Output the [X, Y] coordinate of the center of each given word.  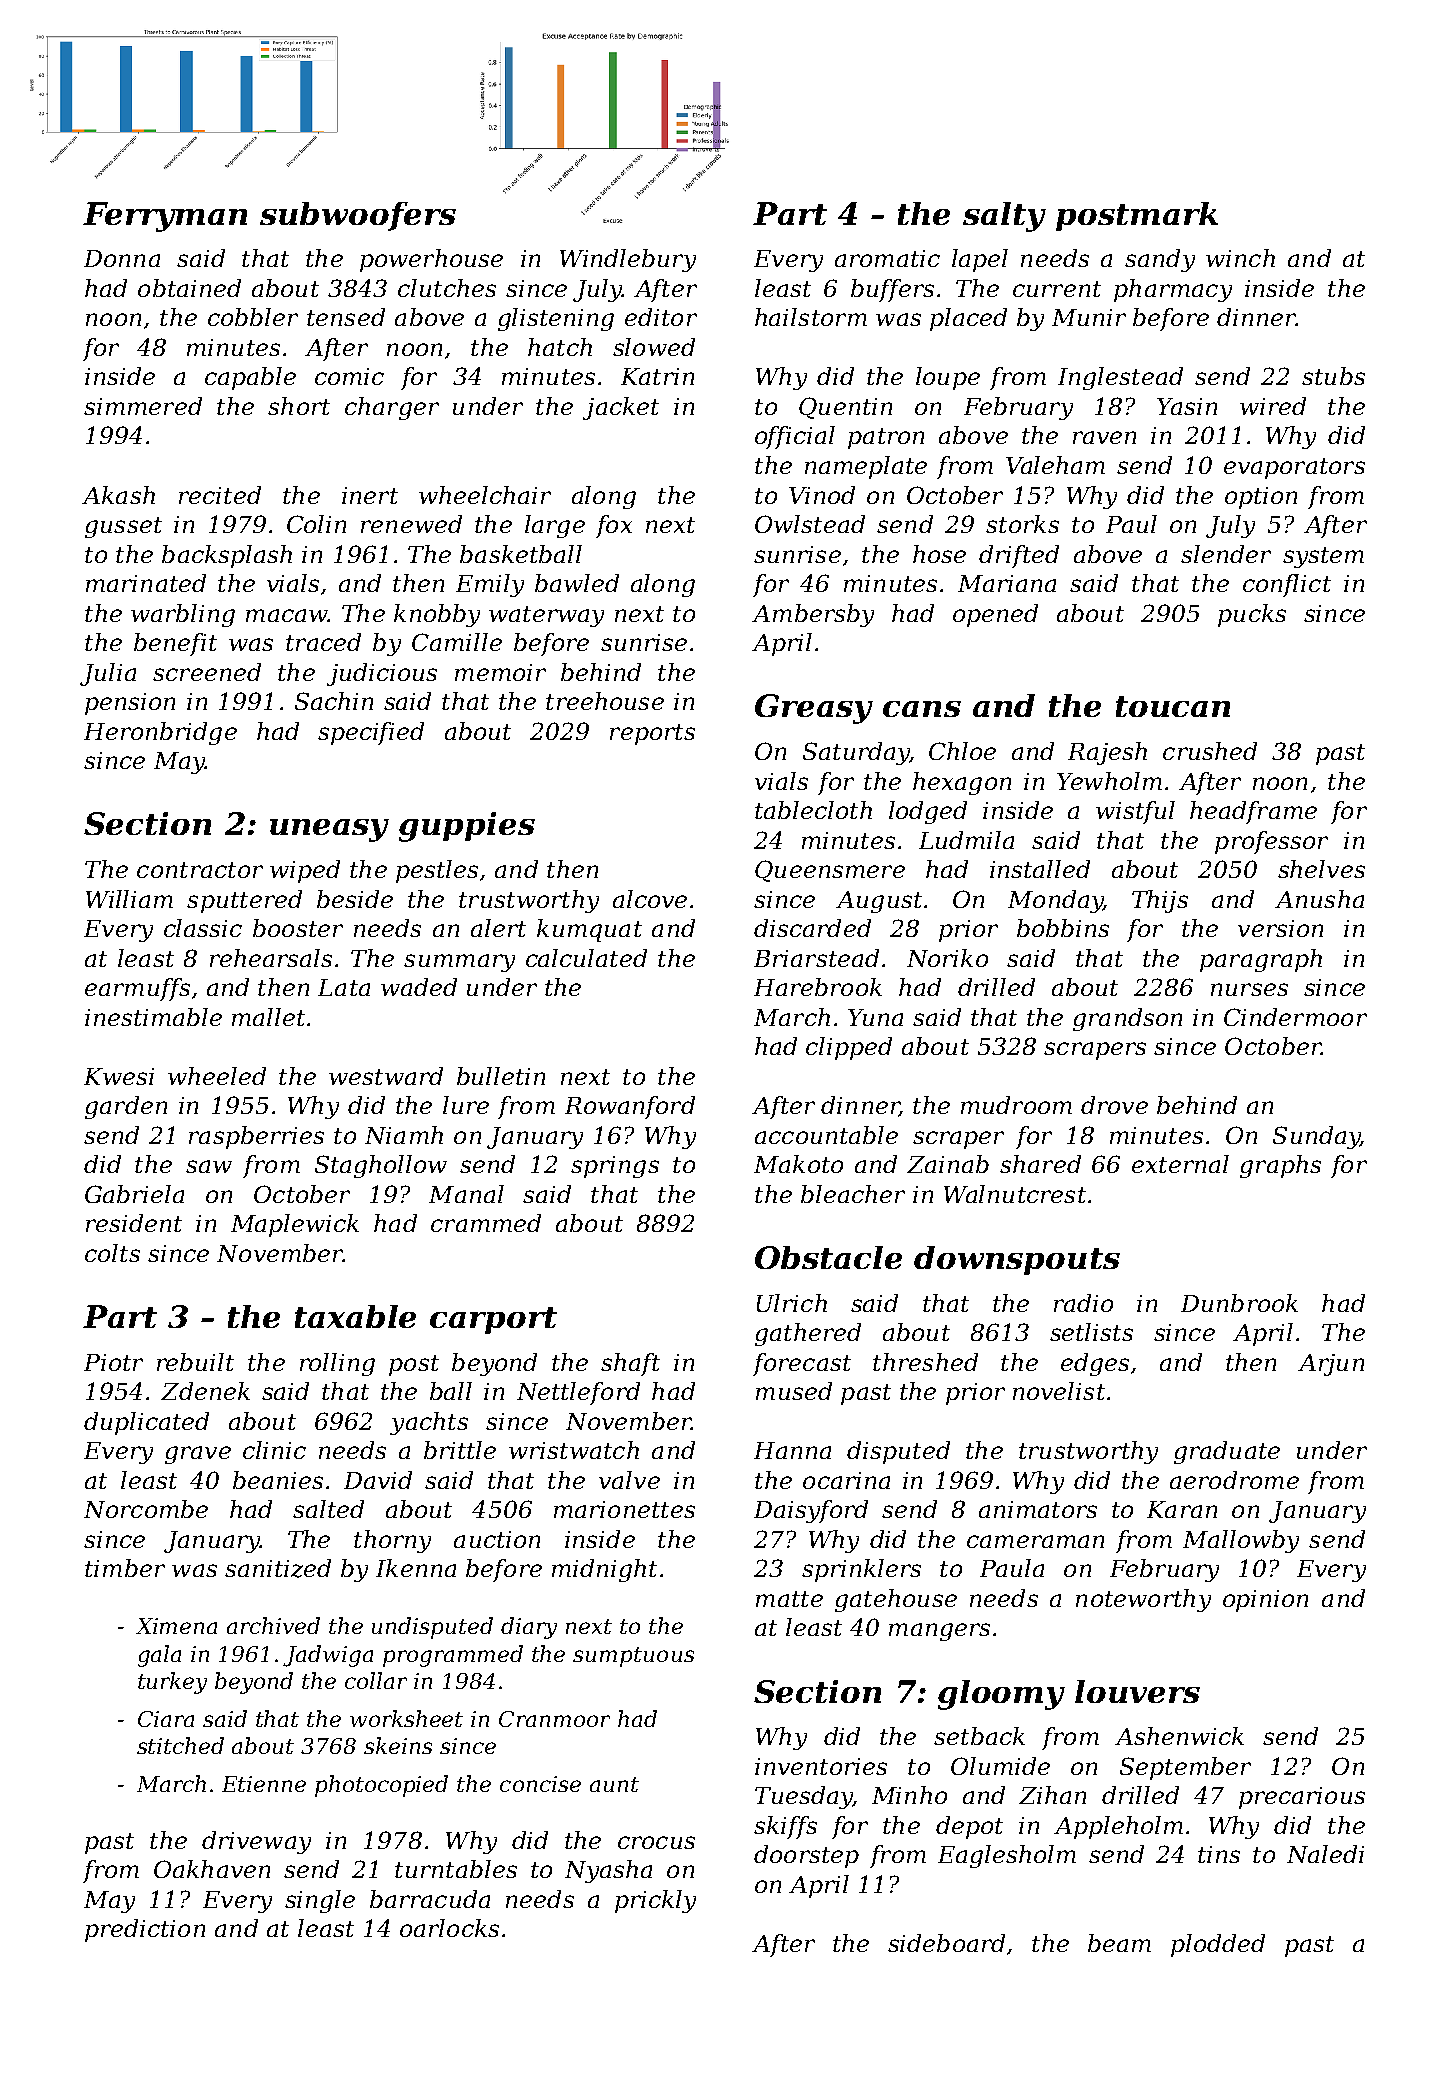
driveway [256, 1842]
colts [112, 1253]
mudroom [1016, 1105]
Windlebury [628, 260]
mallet [268, 1017]
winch [1240, 258]
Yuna [875, 1017]
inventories [821, 1766]
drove [1114, 1105]
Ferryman [165, 217]
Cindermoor [1295, 1017]
